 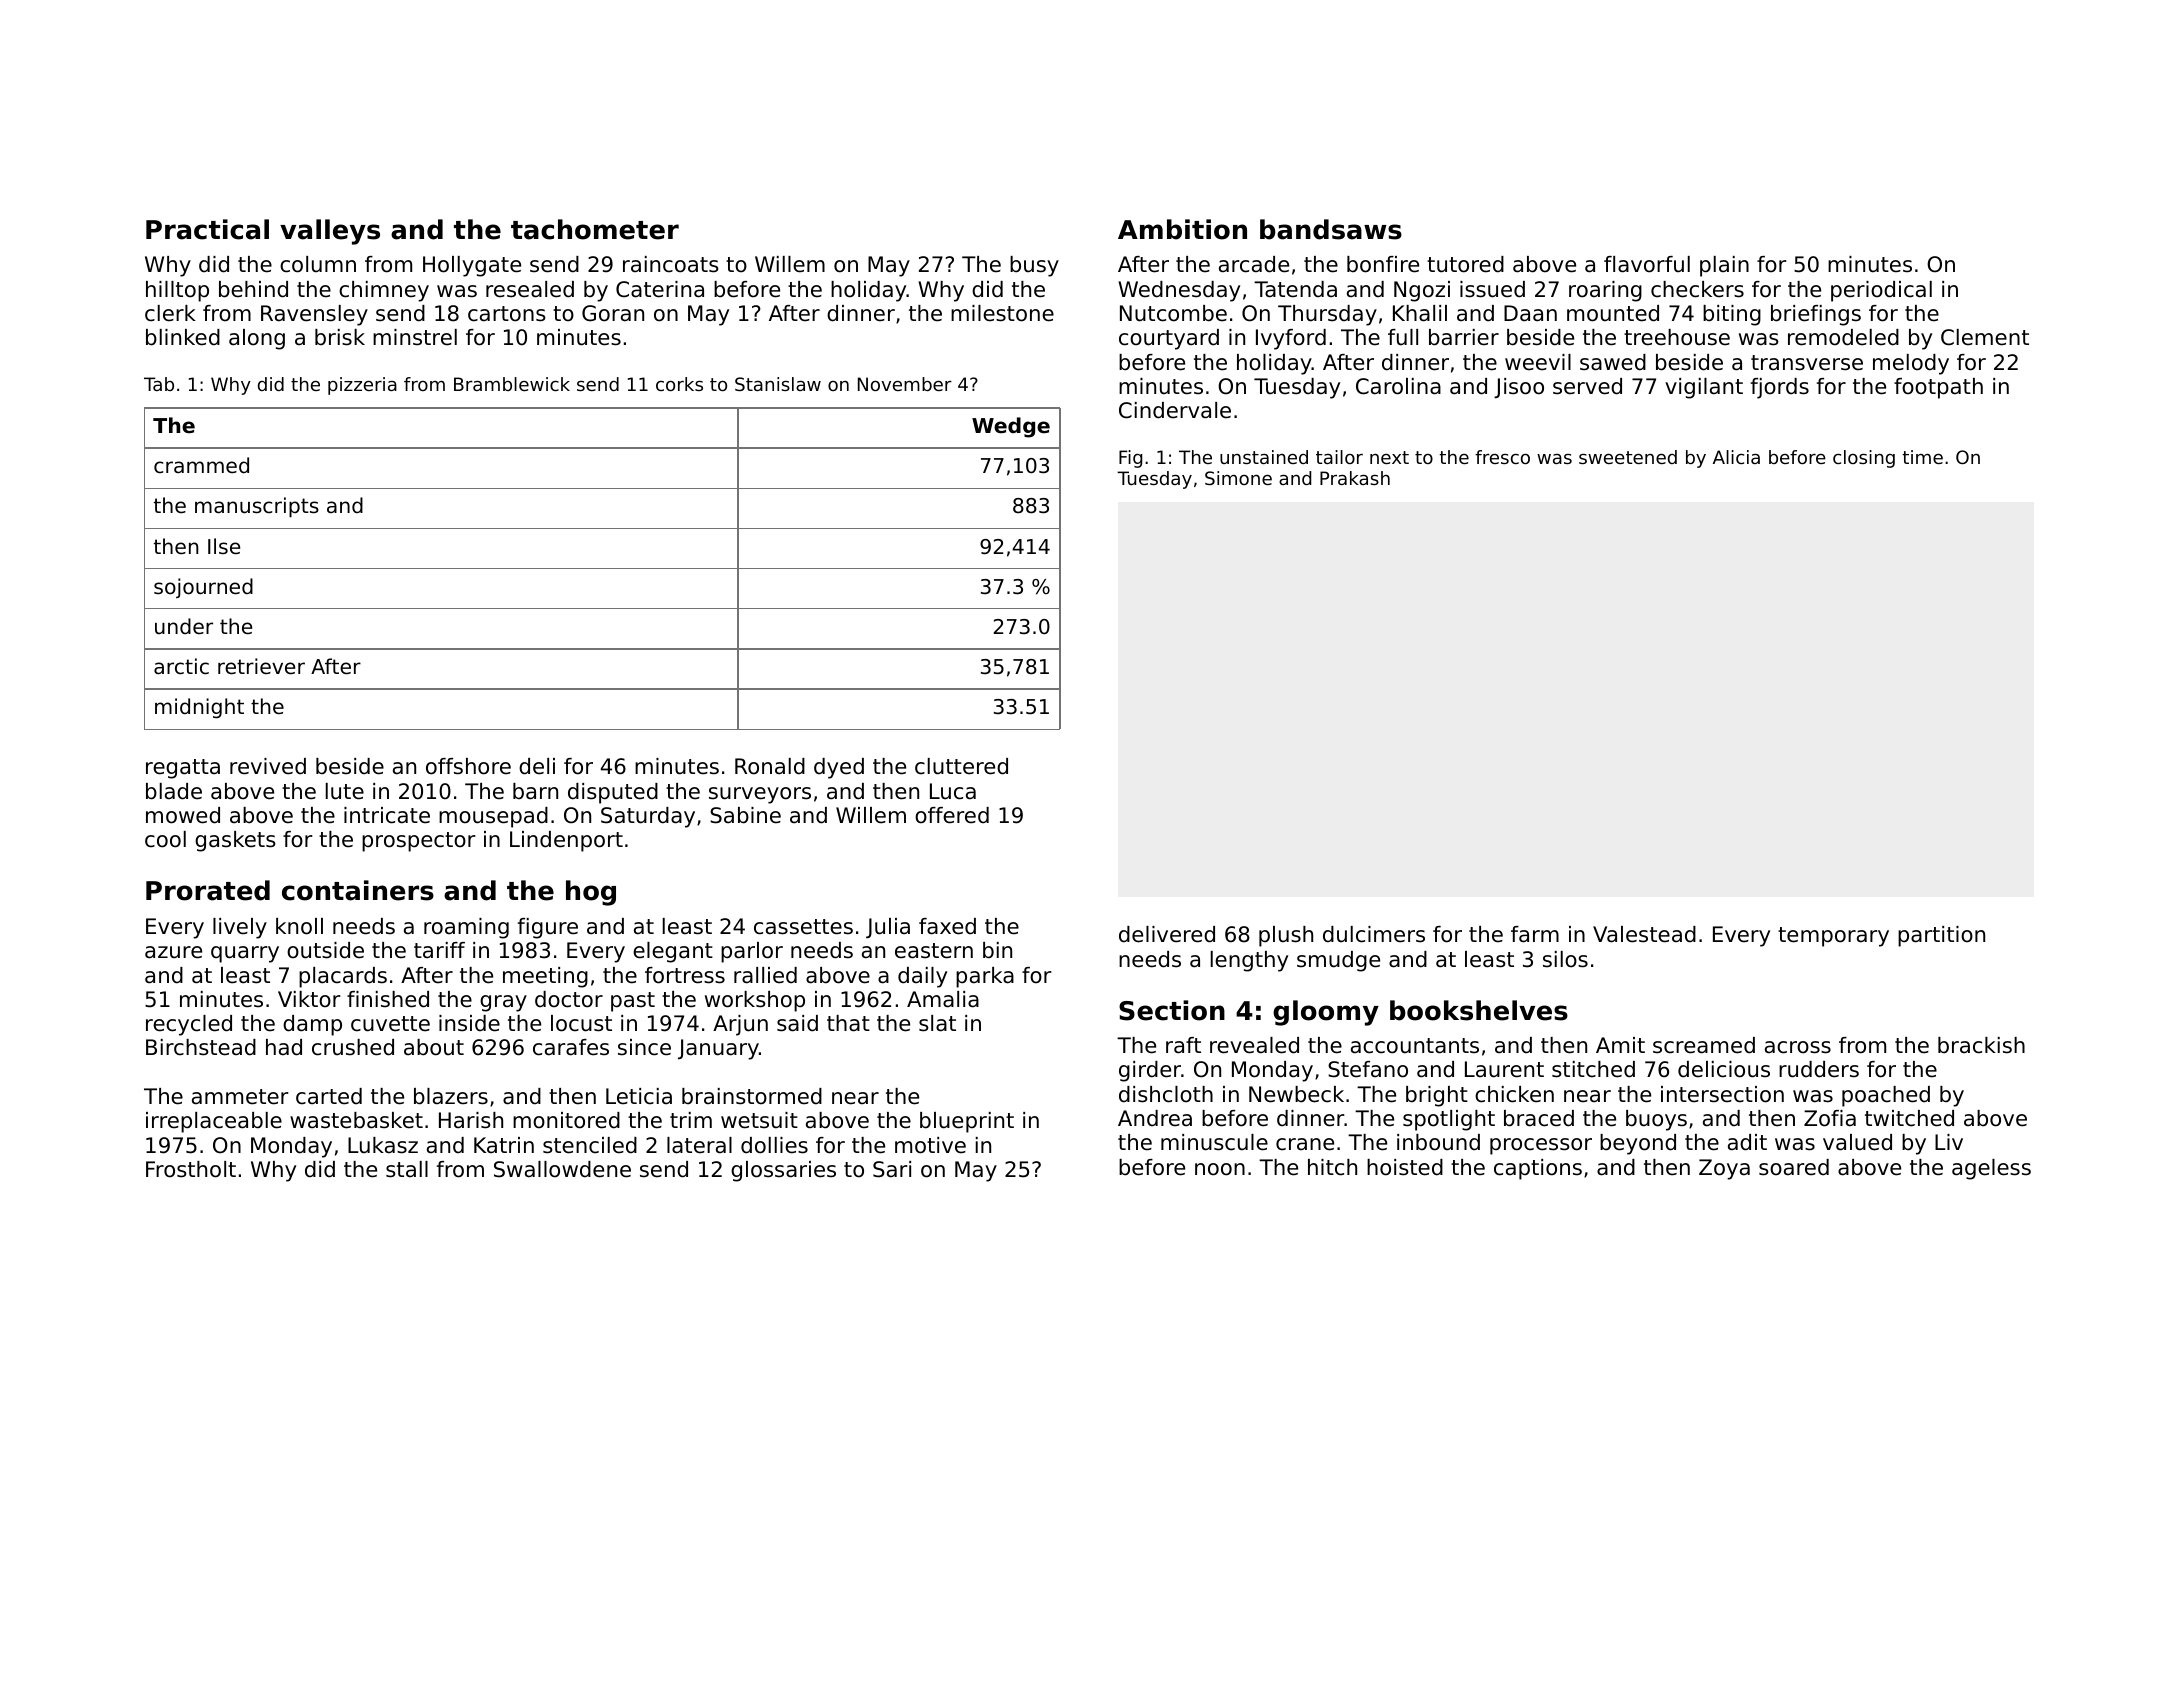 I want to click on temporary, so click(x=1833, y=937).
